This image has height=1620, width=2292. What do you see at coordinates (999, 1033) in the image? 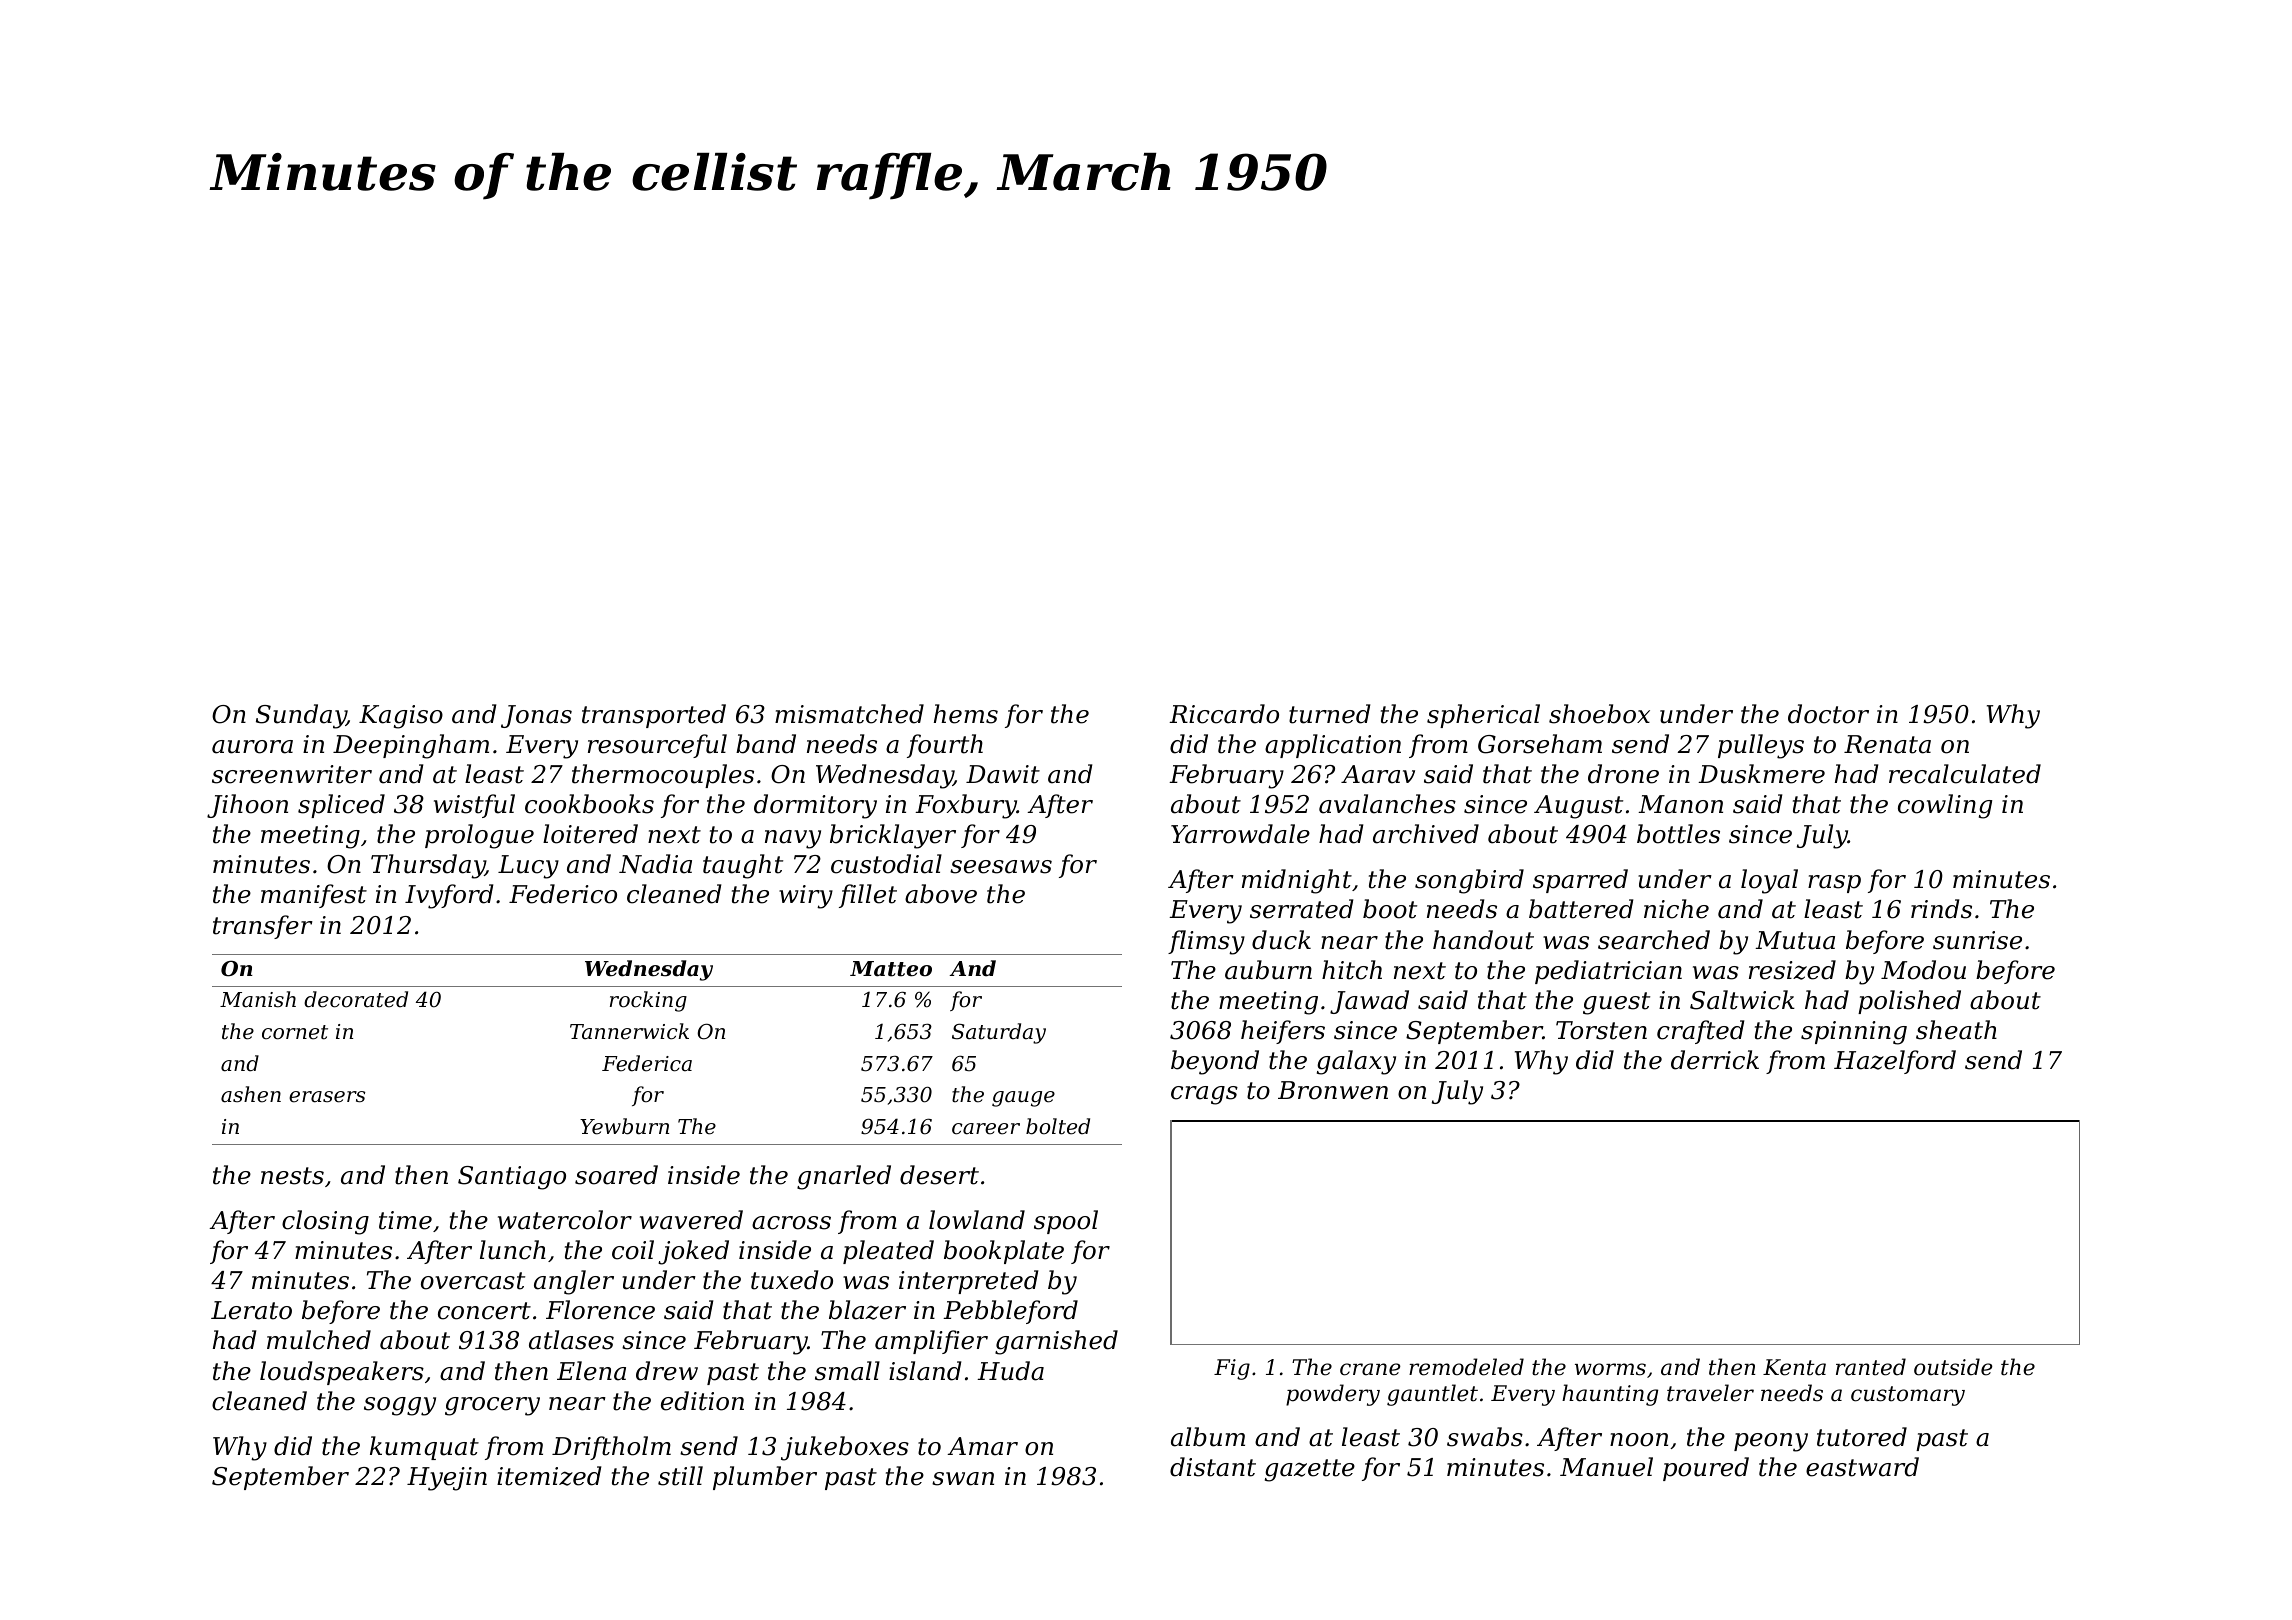
I see `Saturday` at bounding box center [999, 1033].
